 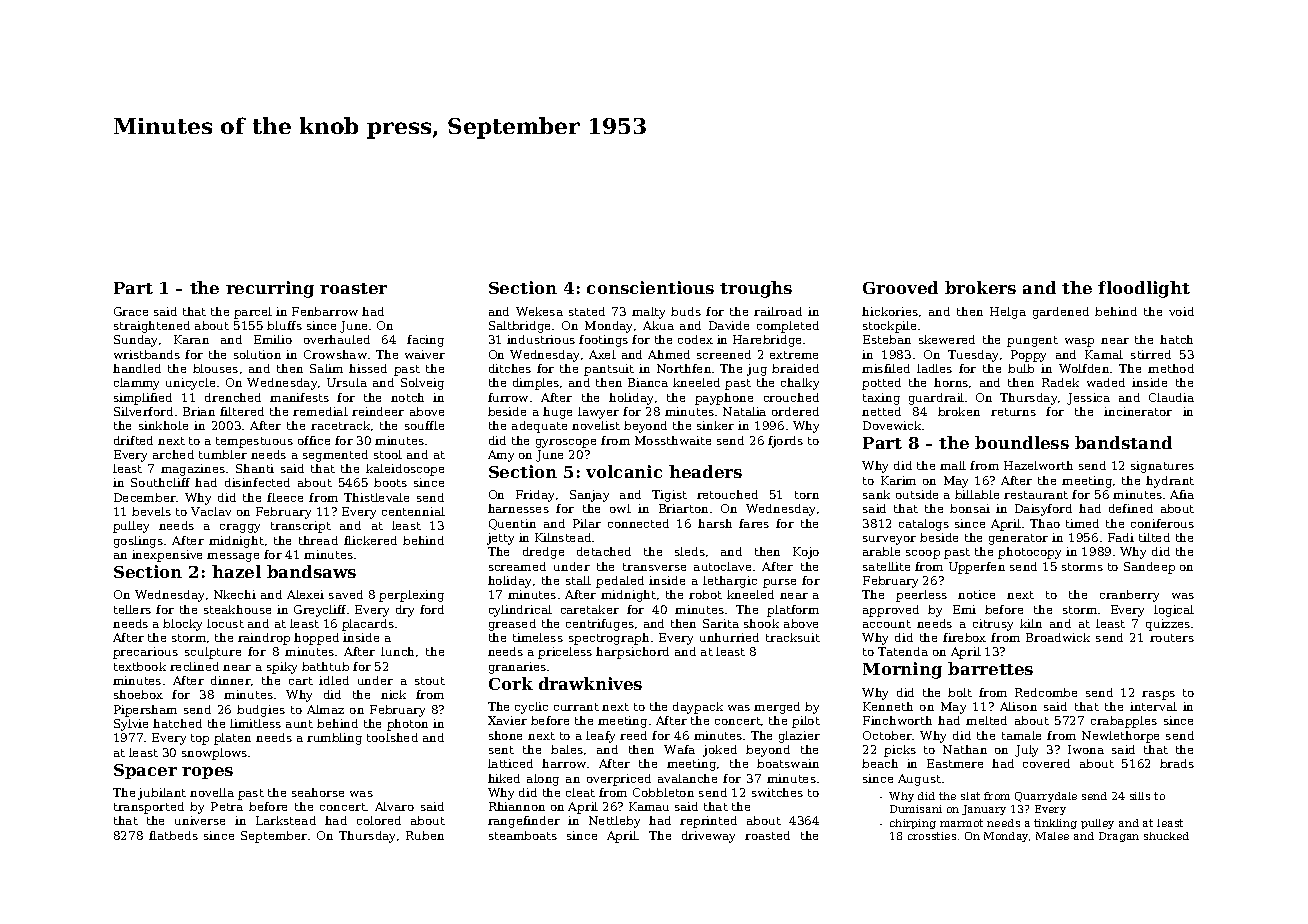 What do you see at coordinates (378, 411) in the screenshot?
I see `reindeer` at bounding box center [378, 411].
